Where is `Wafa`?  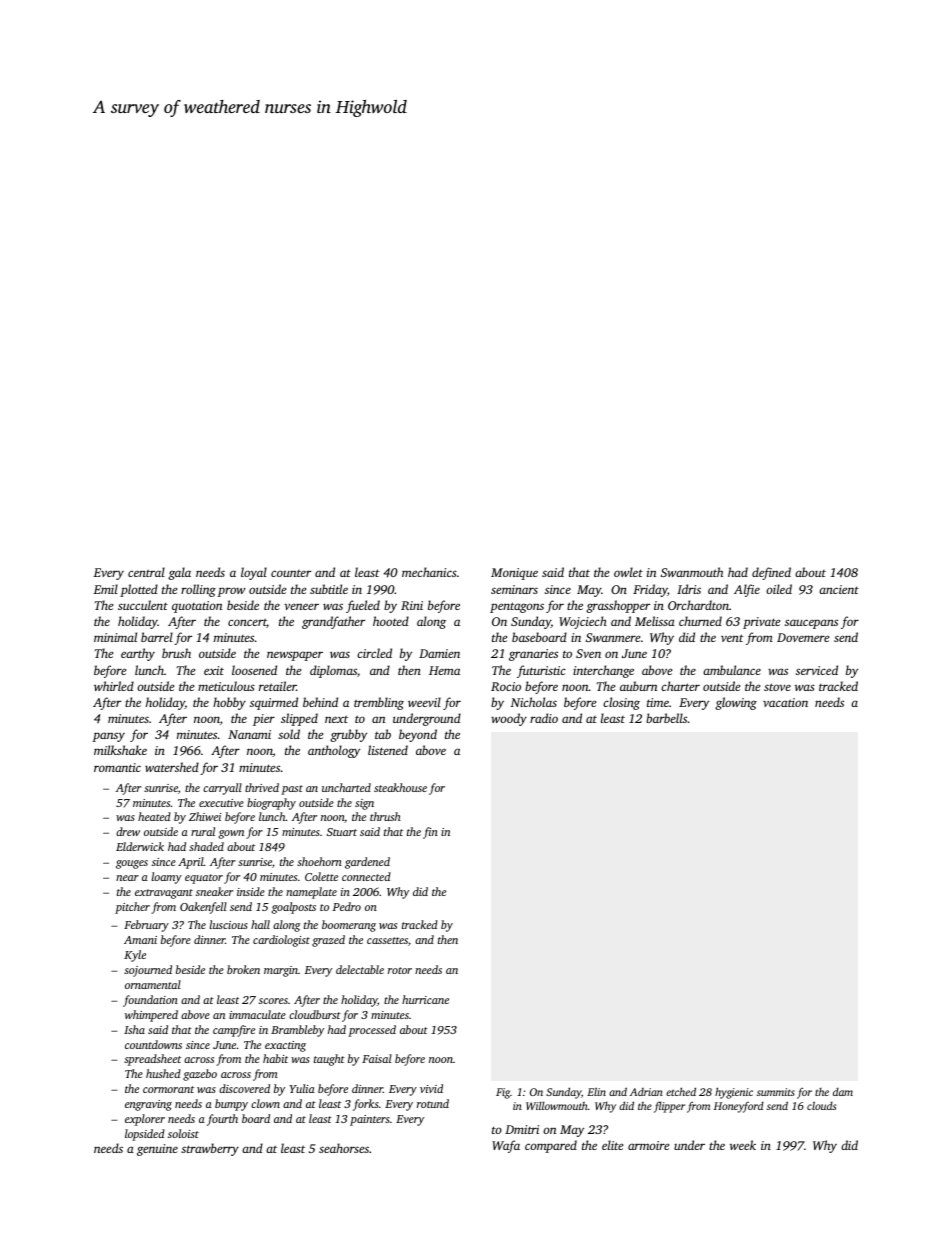 Wafa is located at coordinates (506, 1146).
